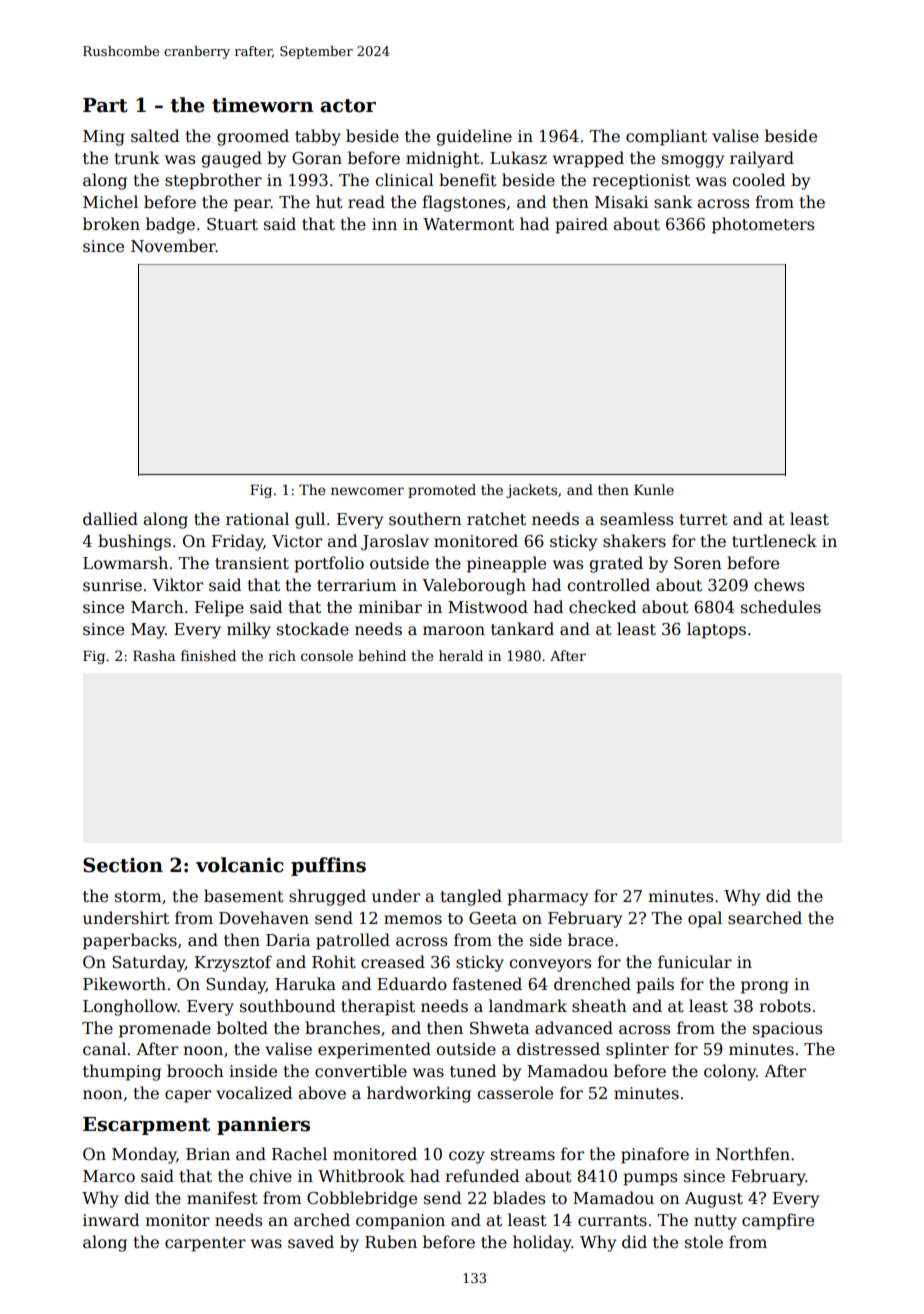 Image resolution: width=924 pixels, height=1314 pixels. I want to click on timeworn, so click(262, 105).
